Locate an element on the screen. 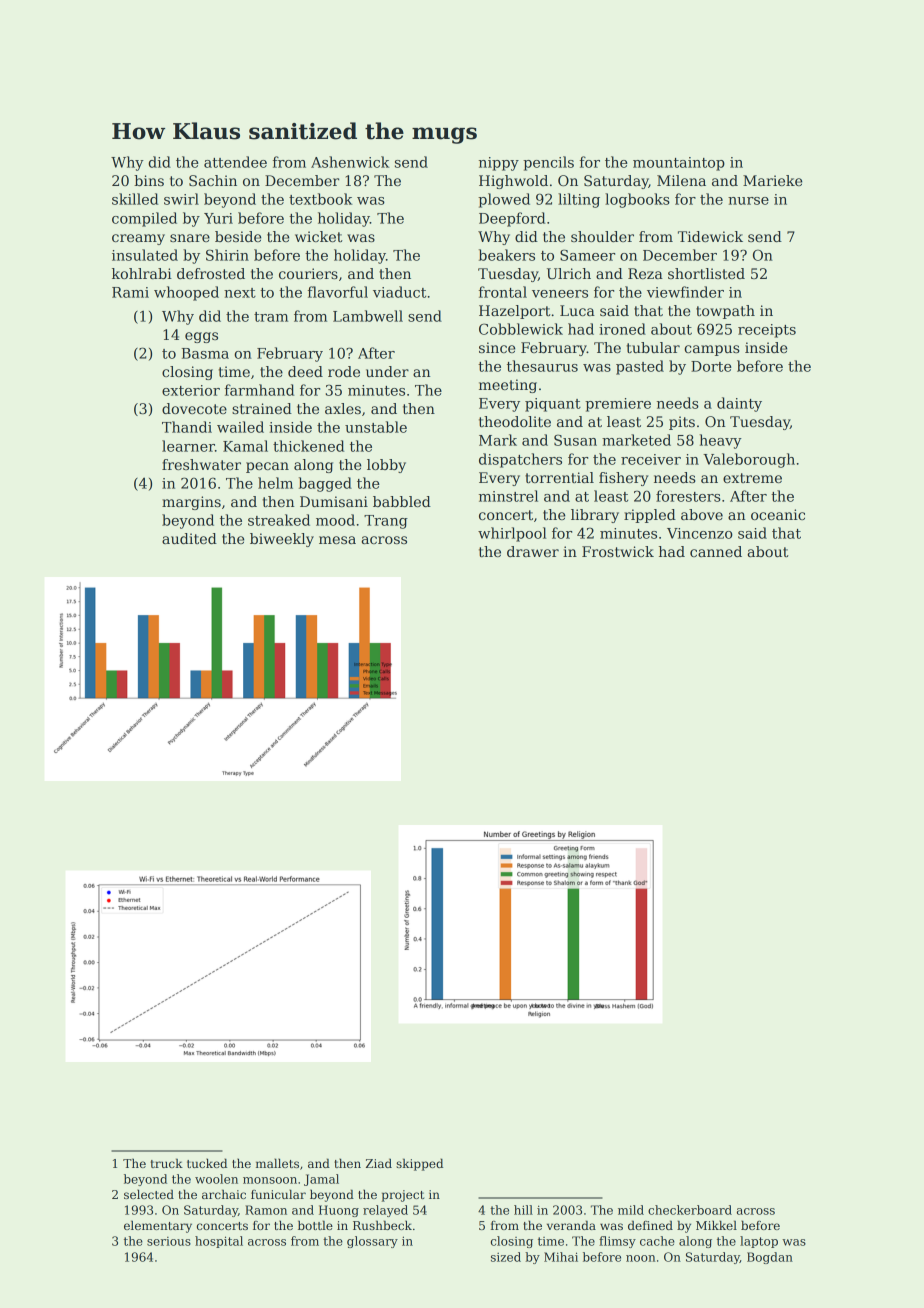 This screenshot has width=924, height=1308. Highwold is located at coordinates (513, 182).
